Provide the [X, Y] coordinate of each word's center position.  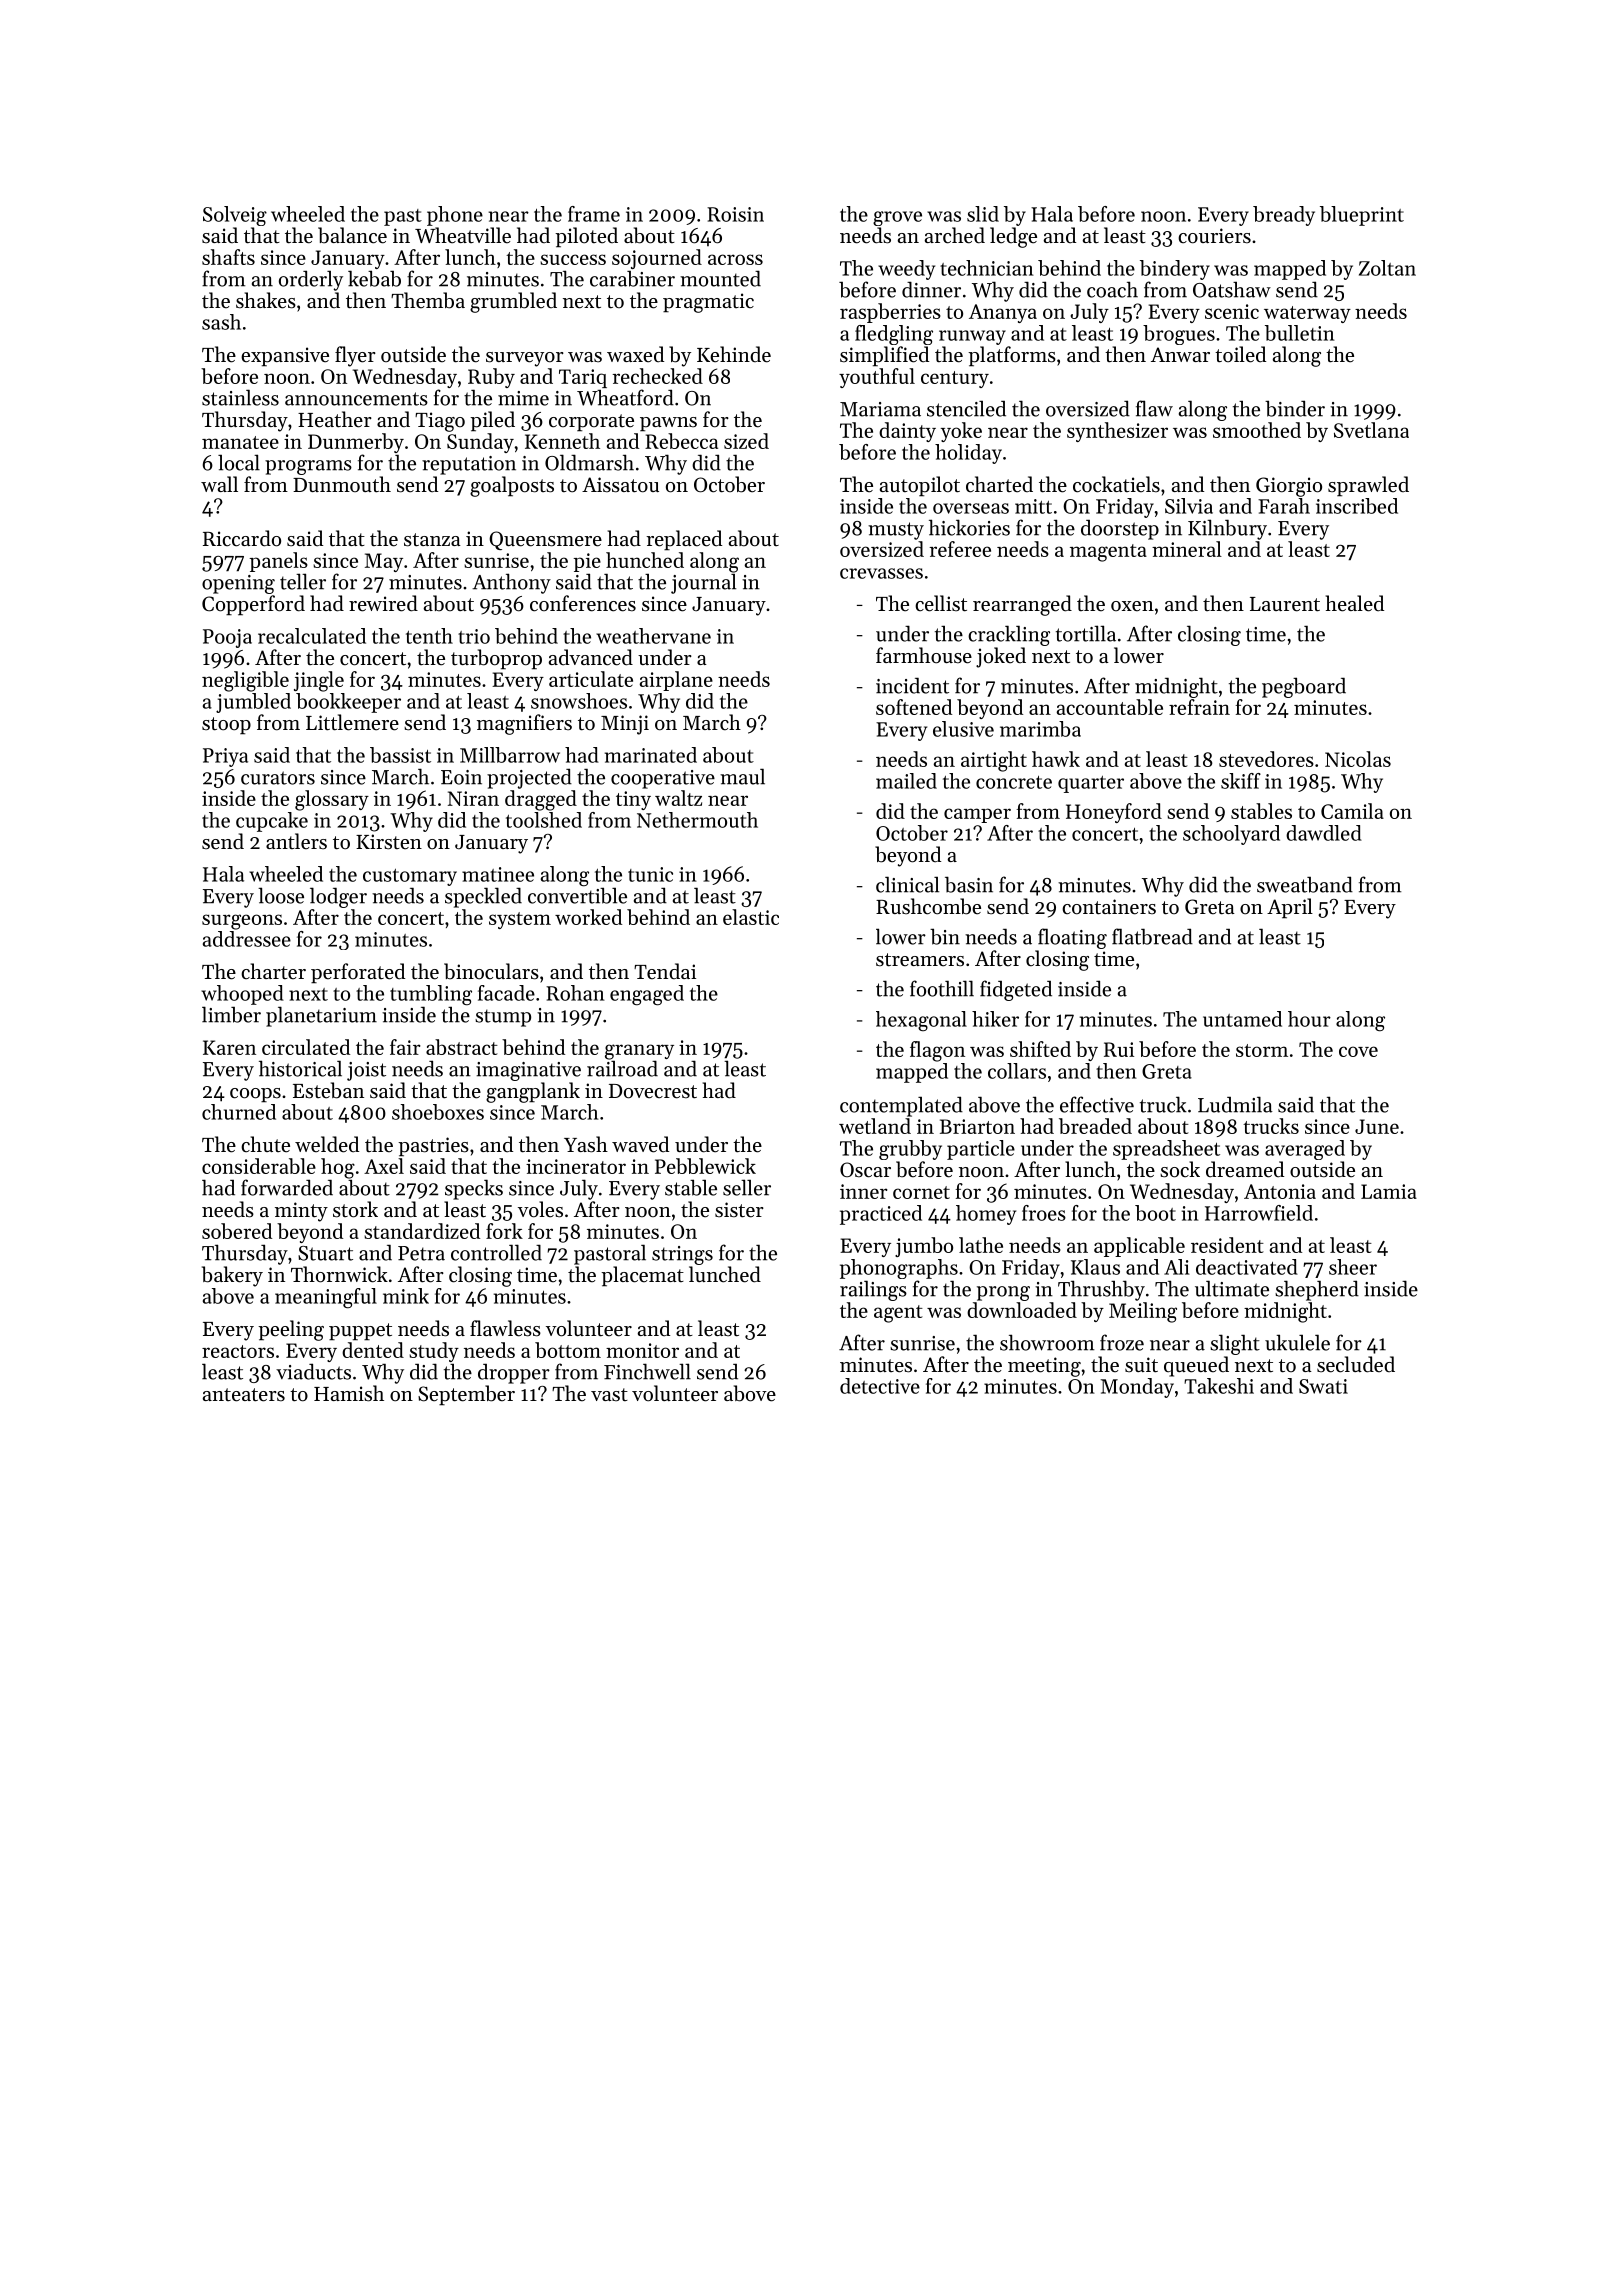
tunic [650, 874]
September [466, 1395]
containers [1109, 907]
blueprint [1362, 216]
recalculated [312, 636]
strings [682, 1255]
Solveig [235, 216]
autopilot [920, 486]
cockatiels [1116, 484]
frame [594, 214]
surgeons [242, 922]
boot [1155, 1213]
